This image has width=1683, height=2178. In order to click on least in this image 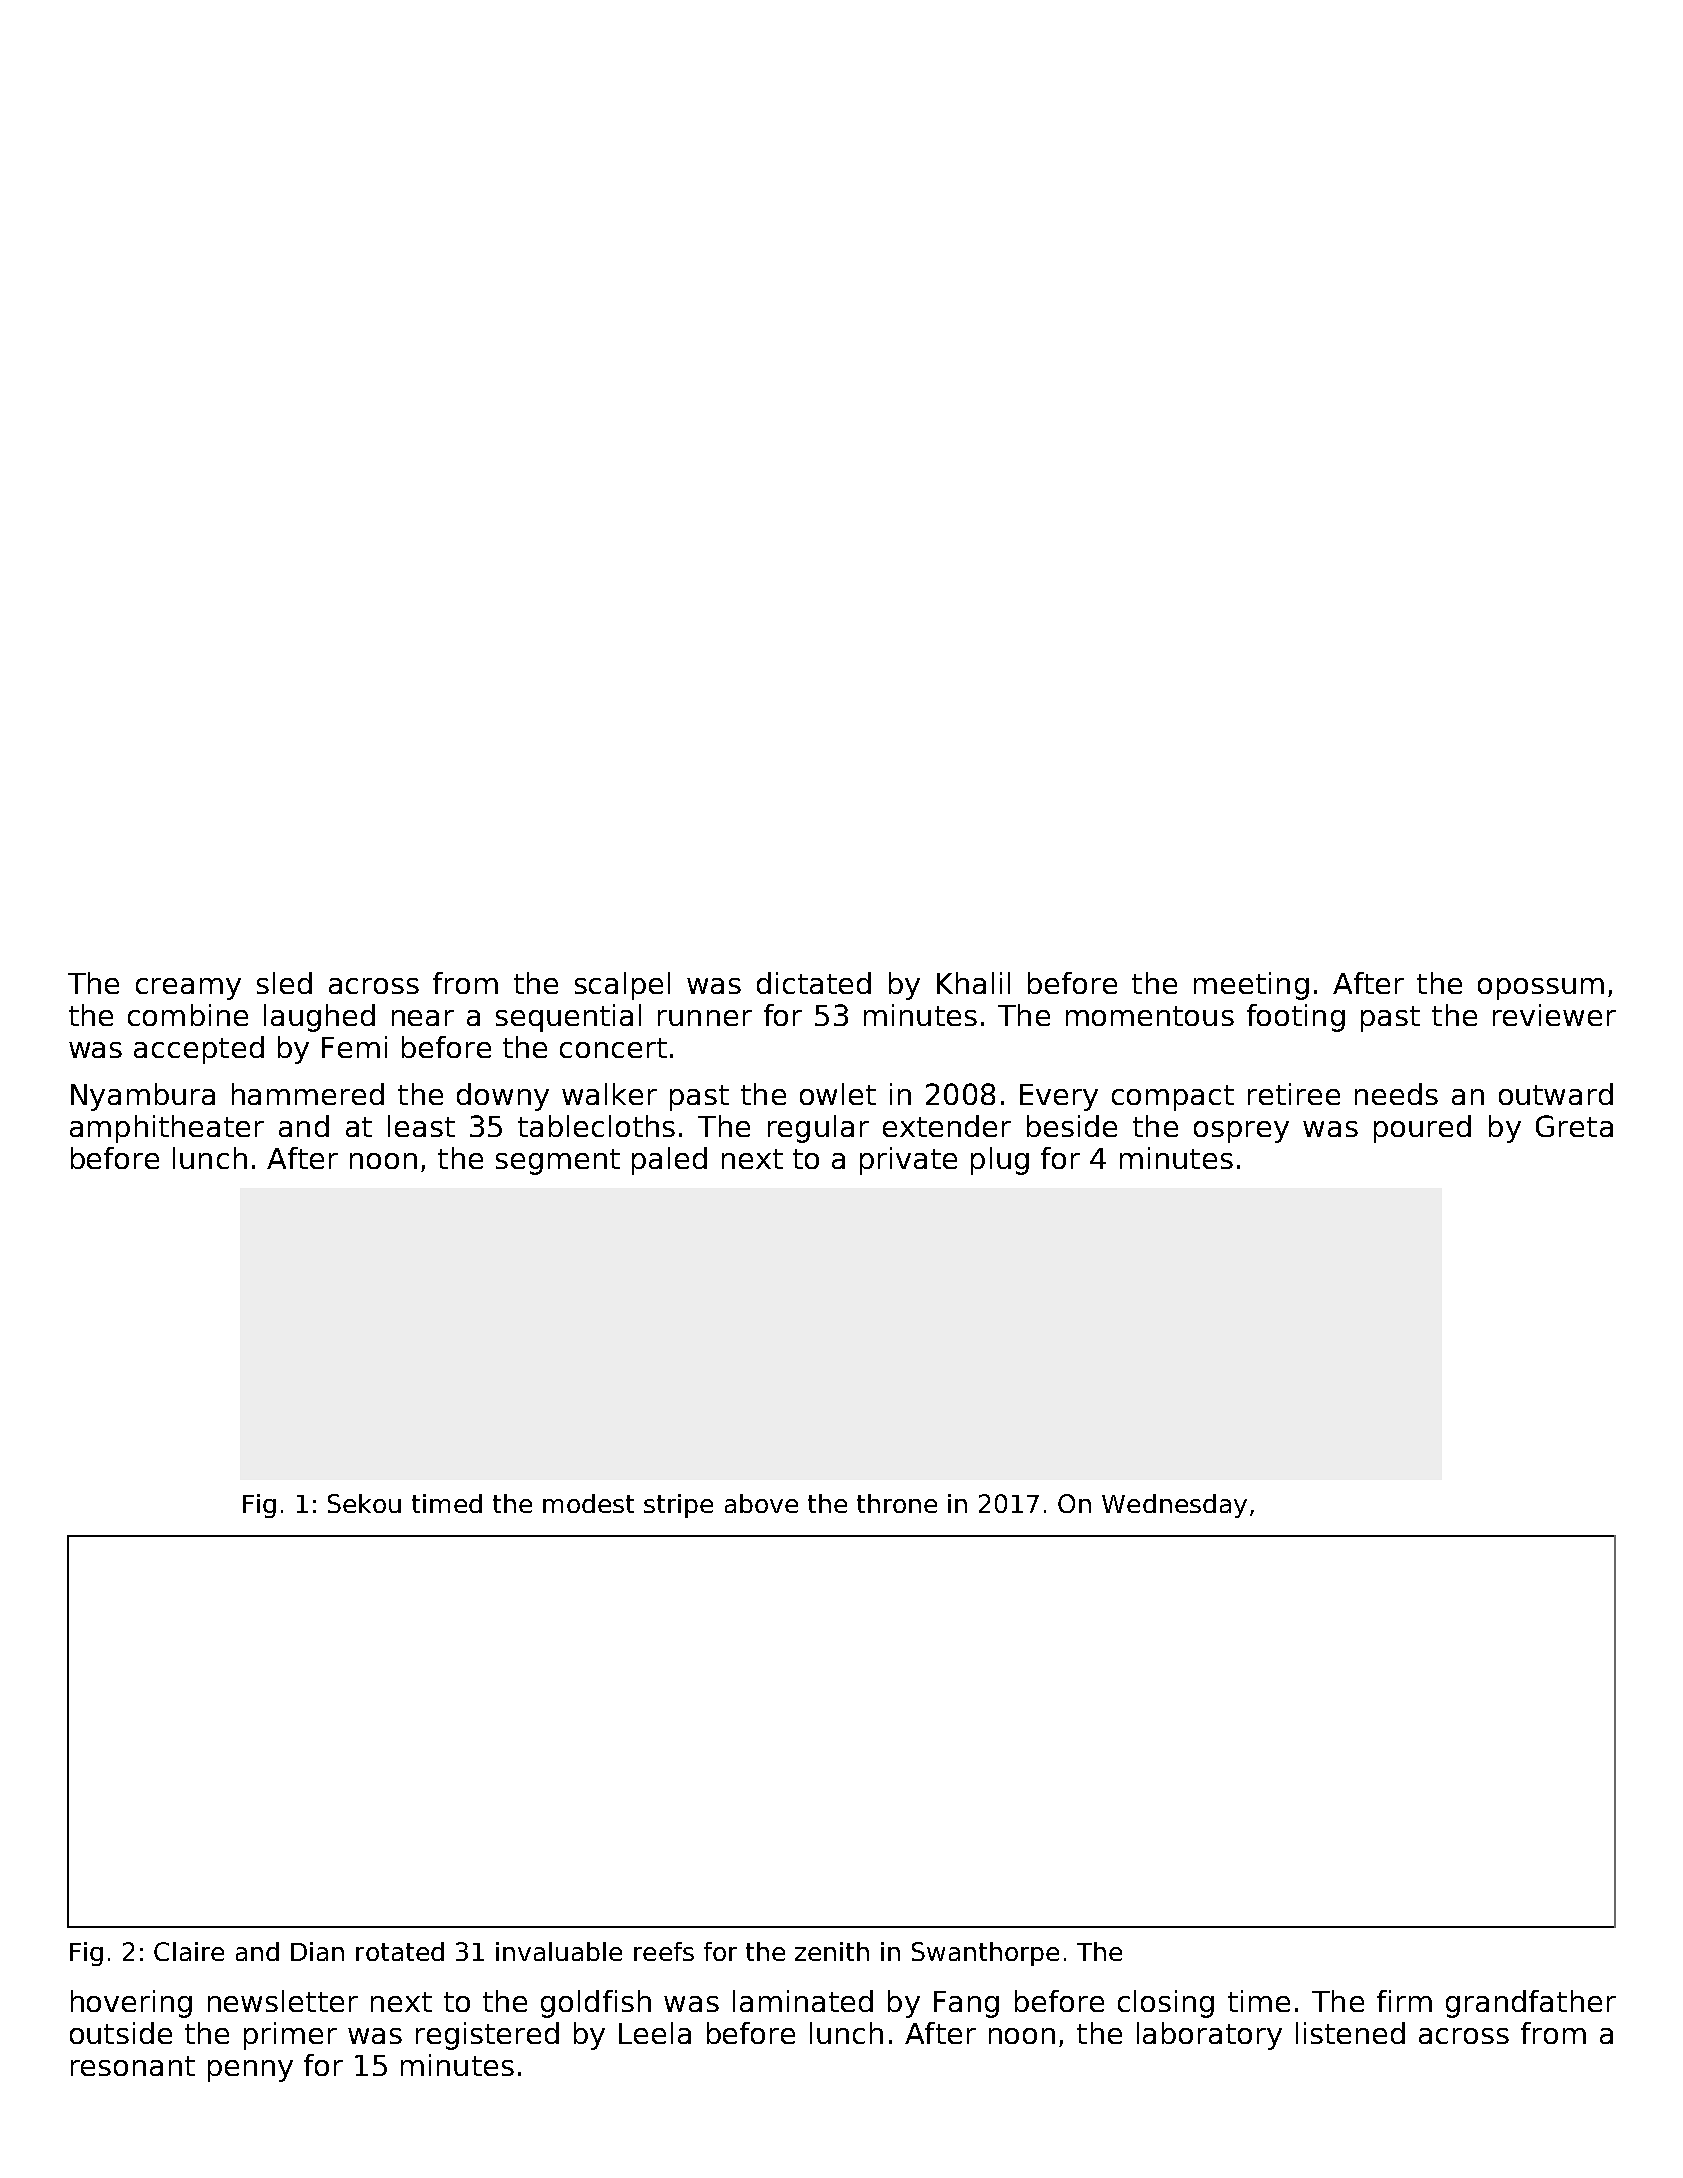, I will do `click(421, 1126)`.
